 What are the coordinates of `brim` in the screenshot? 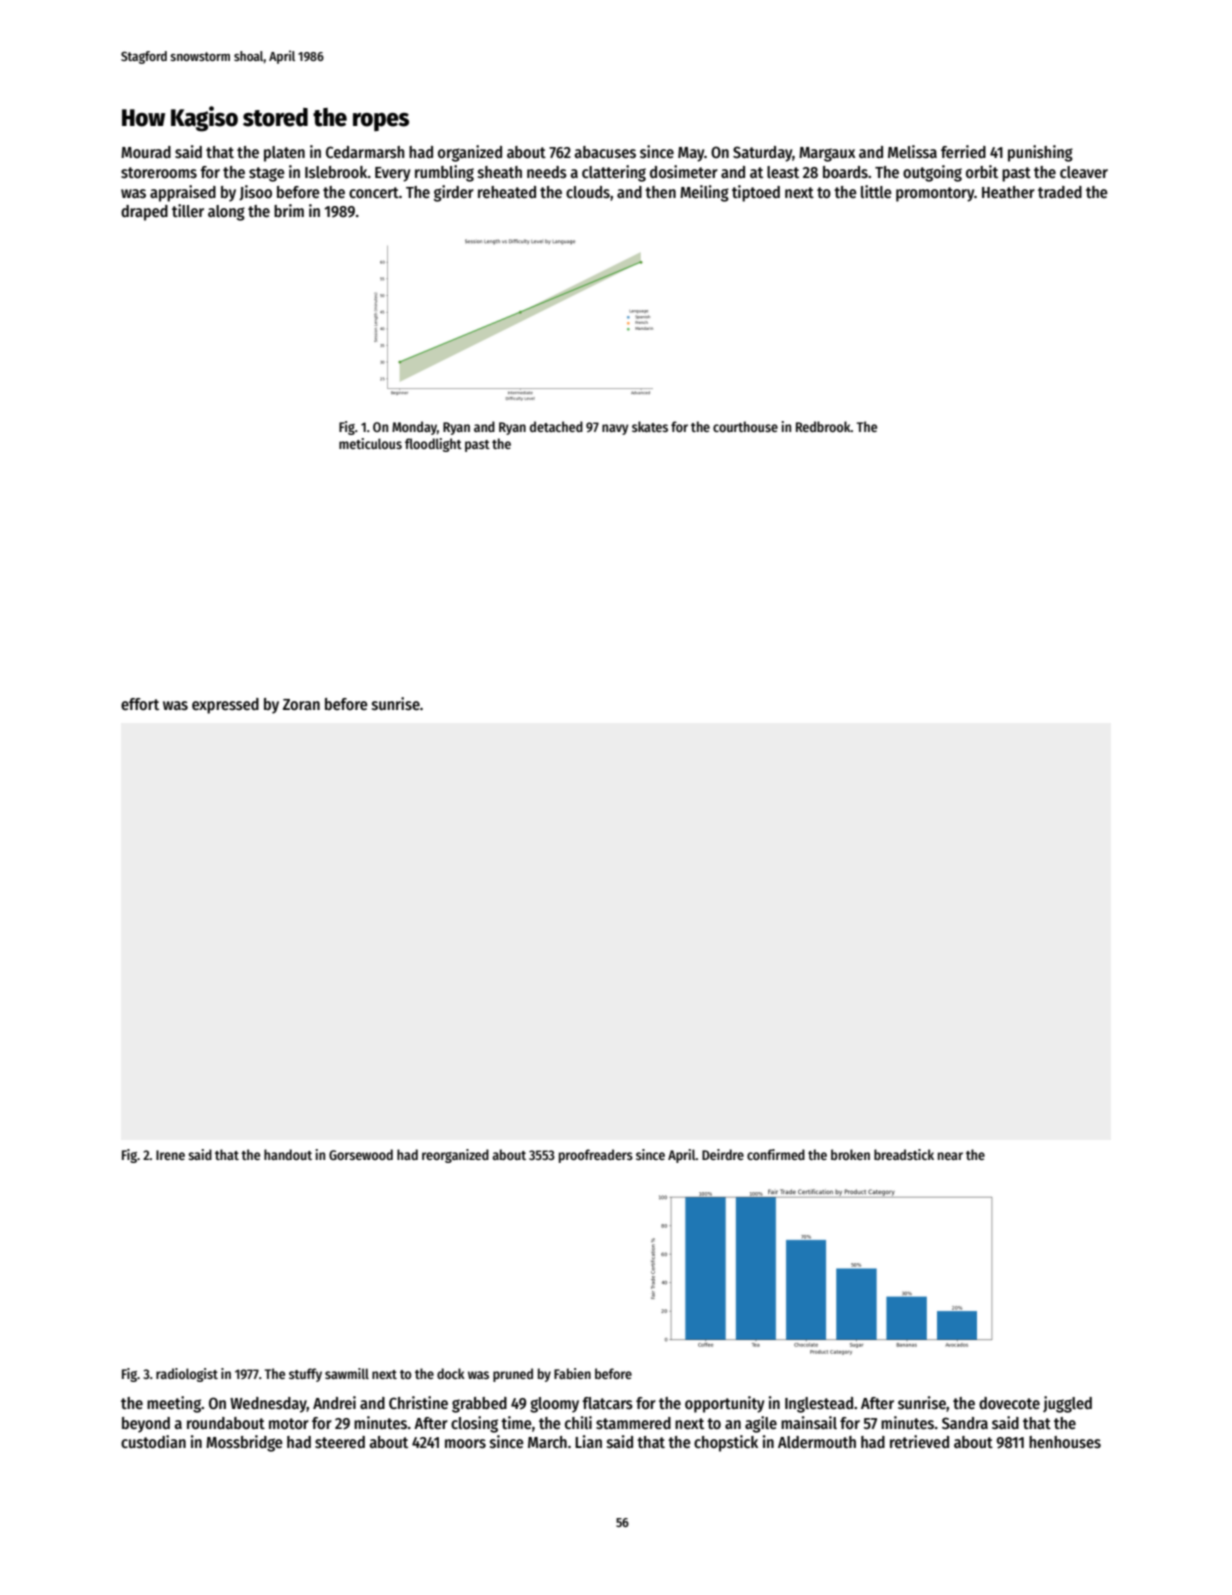 It's located at (289, 210).
